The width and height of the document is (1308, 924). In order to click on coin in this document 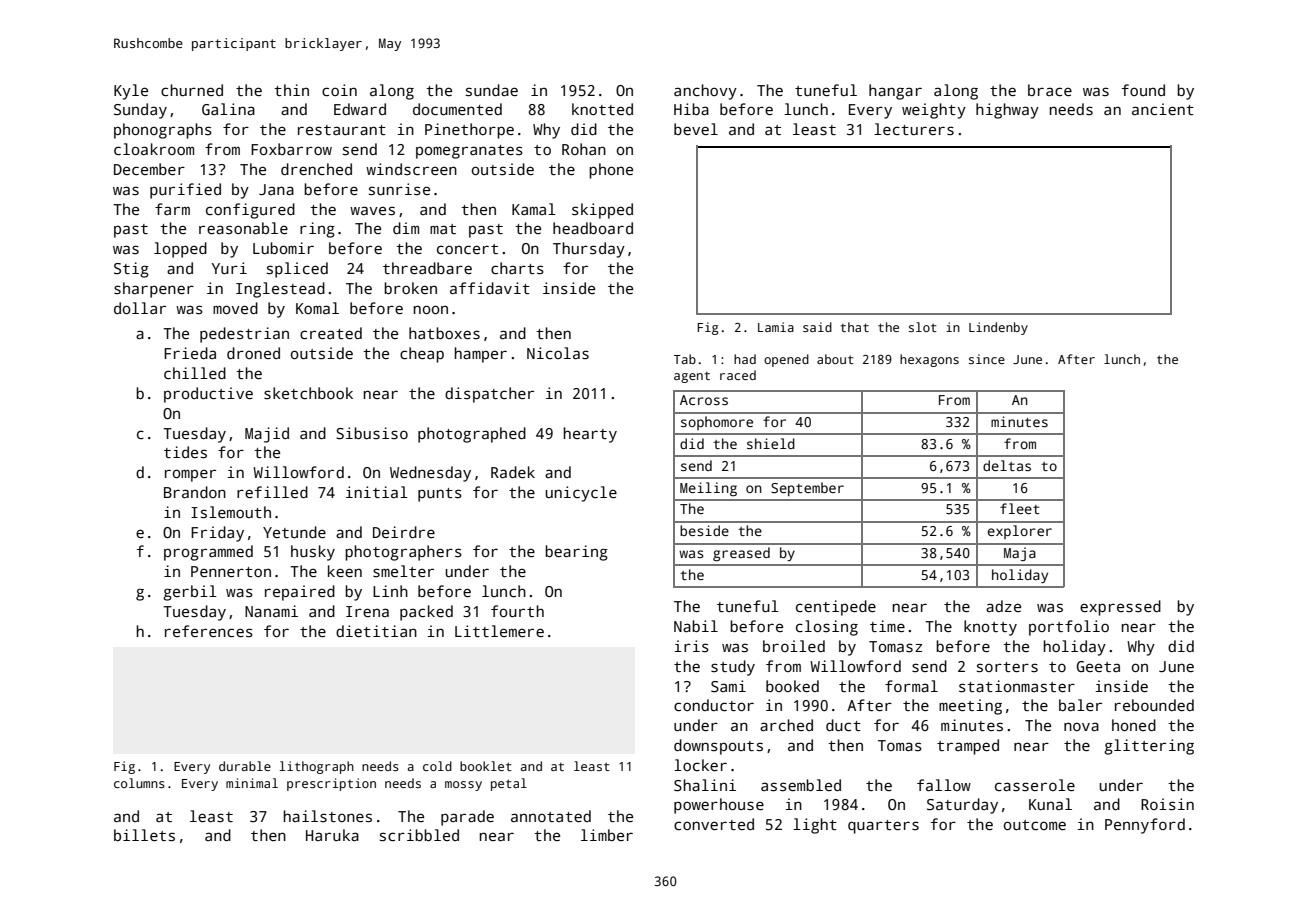, I will do `click(339, 90)`.
